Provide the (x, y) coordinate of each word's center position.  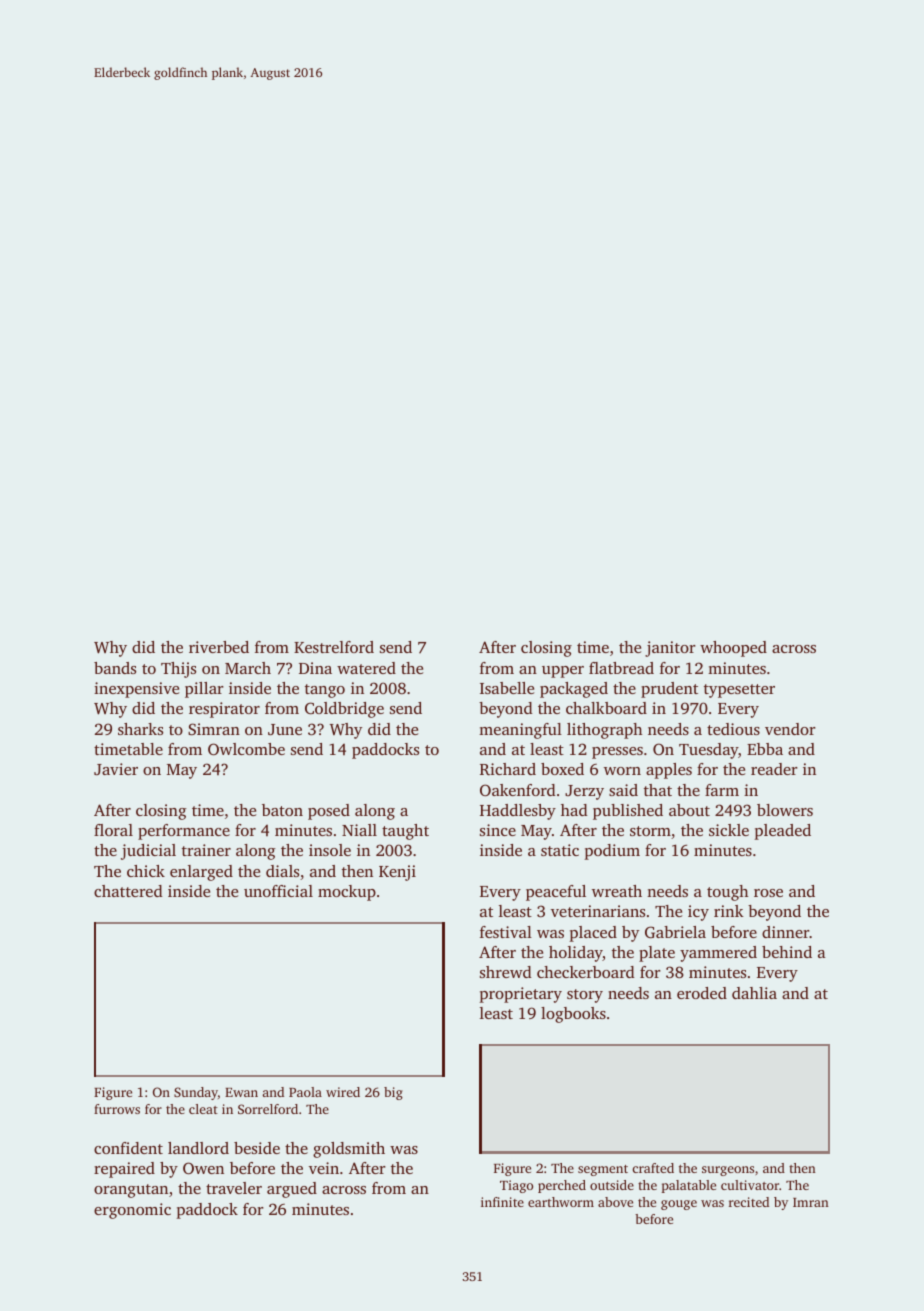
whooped (733, 649)
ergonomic (132, 1211)
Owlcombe (246, 749)
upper (563, 672)
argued (292, 1190)
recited (749, 1202)
